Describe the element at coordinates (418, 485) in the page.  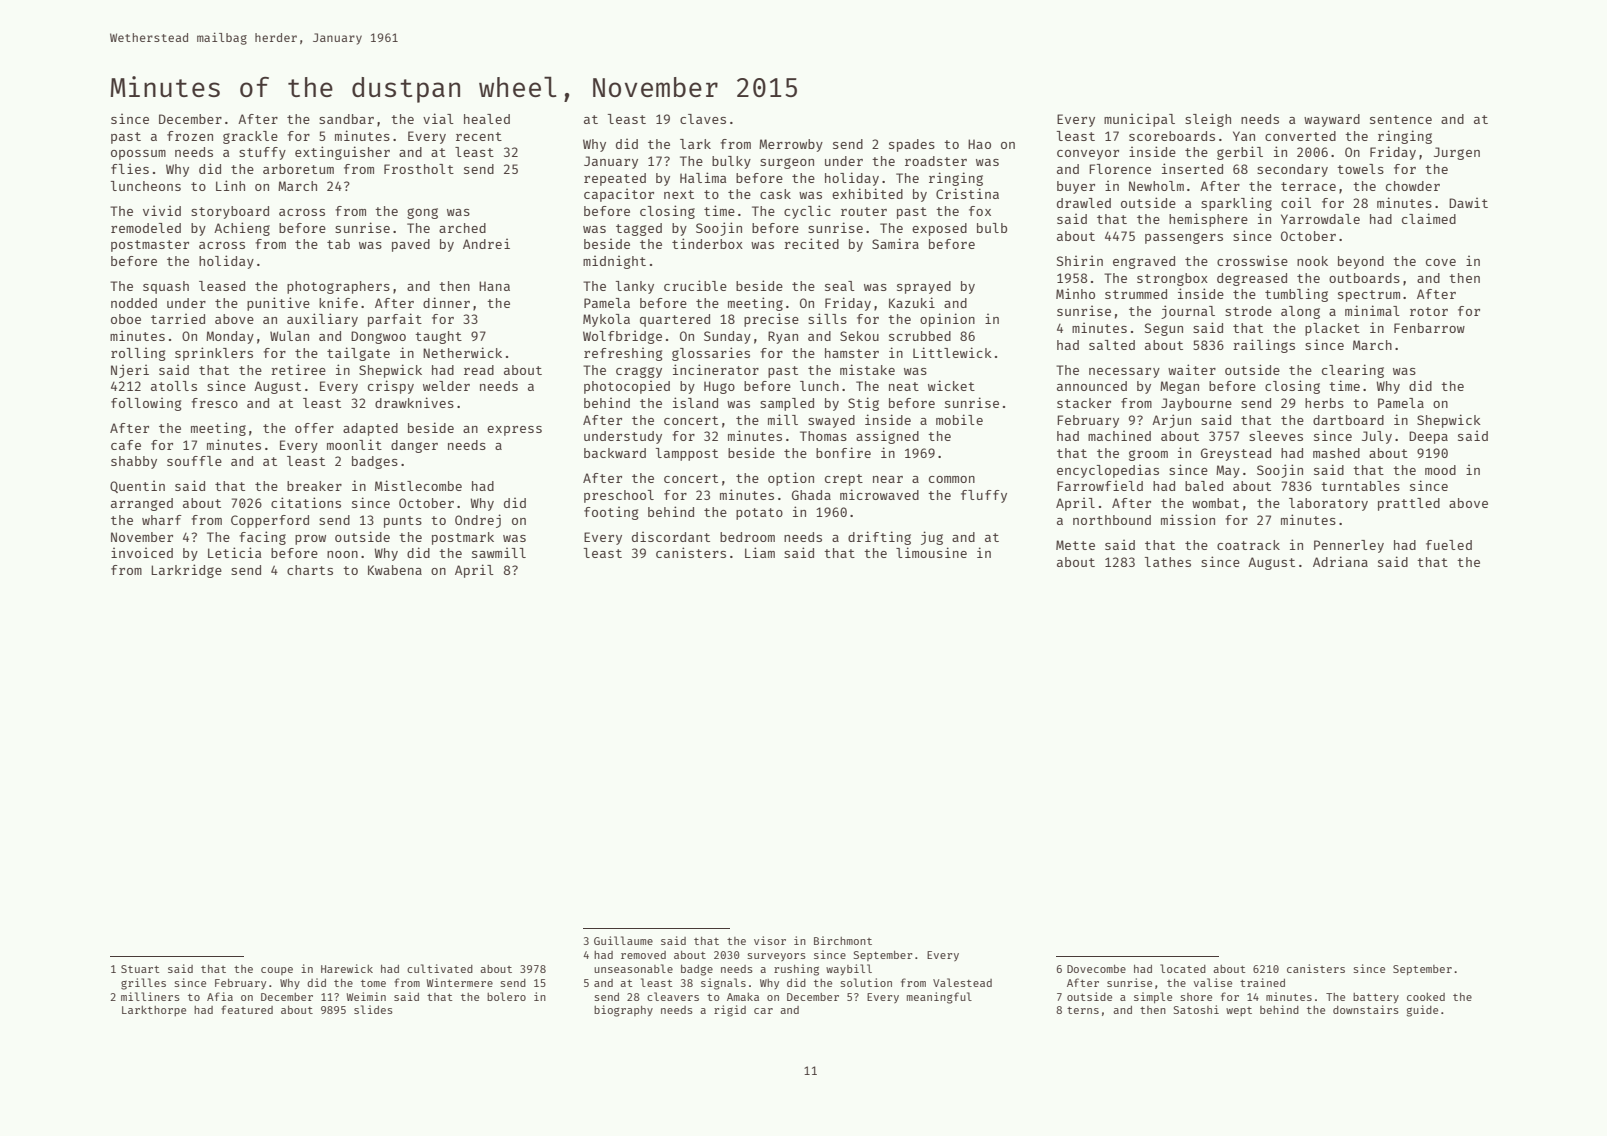
I see `Mistlecombe` at that location.
